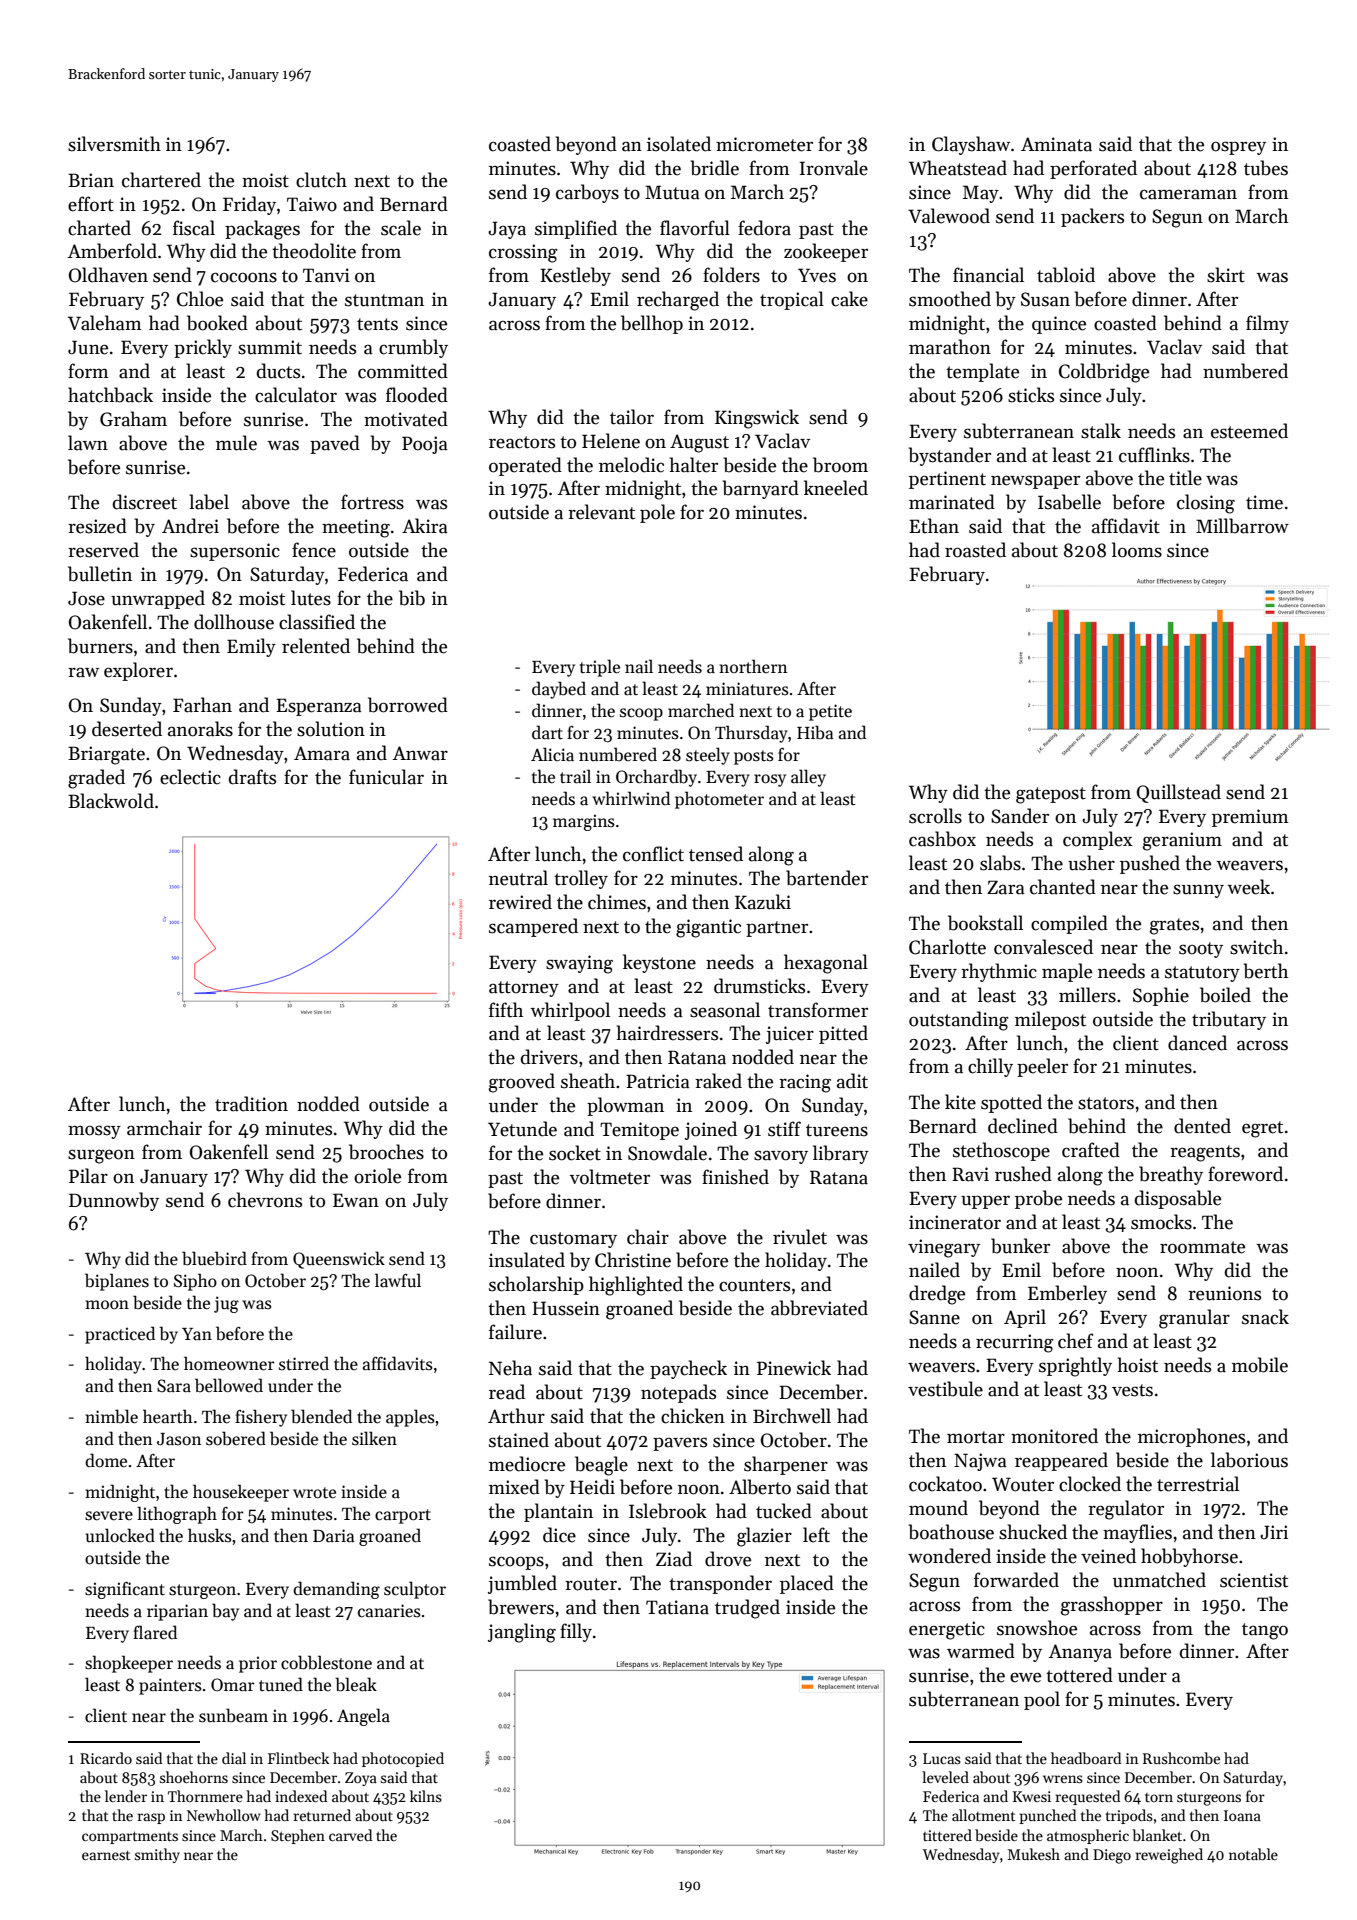 The width and height of the document is (1357, 1920). What do you see at coordinates (170, 1686) in the document?
I see `painters` at bounding box center [170, 1686].
